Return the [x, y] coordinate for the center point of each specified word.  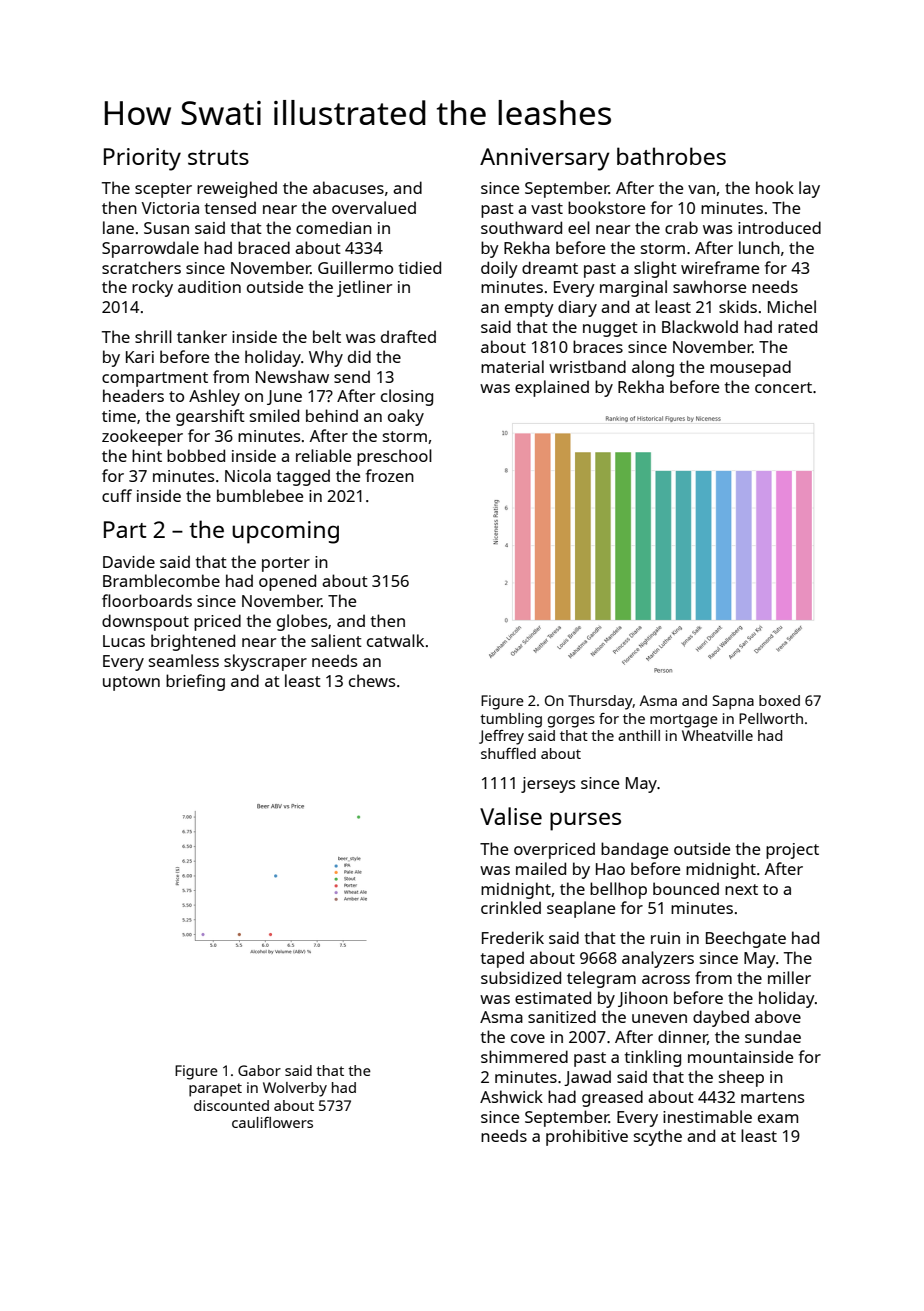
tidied [420, 267]
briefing [195, 682]
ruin [665, 938]
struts [218, 157]
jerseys [548, 785]
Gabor [259, 1070]
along [653, 368]
